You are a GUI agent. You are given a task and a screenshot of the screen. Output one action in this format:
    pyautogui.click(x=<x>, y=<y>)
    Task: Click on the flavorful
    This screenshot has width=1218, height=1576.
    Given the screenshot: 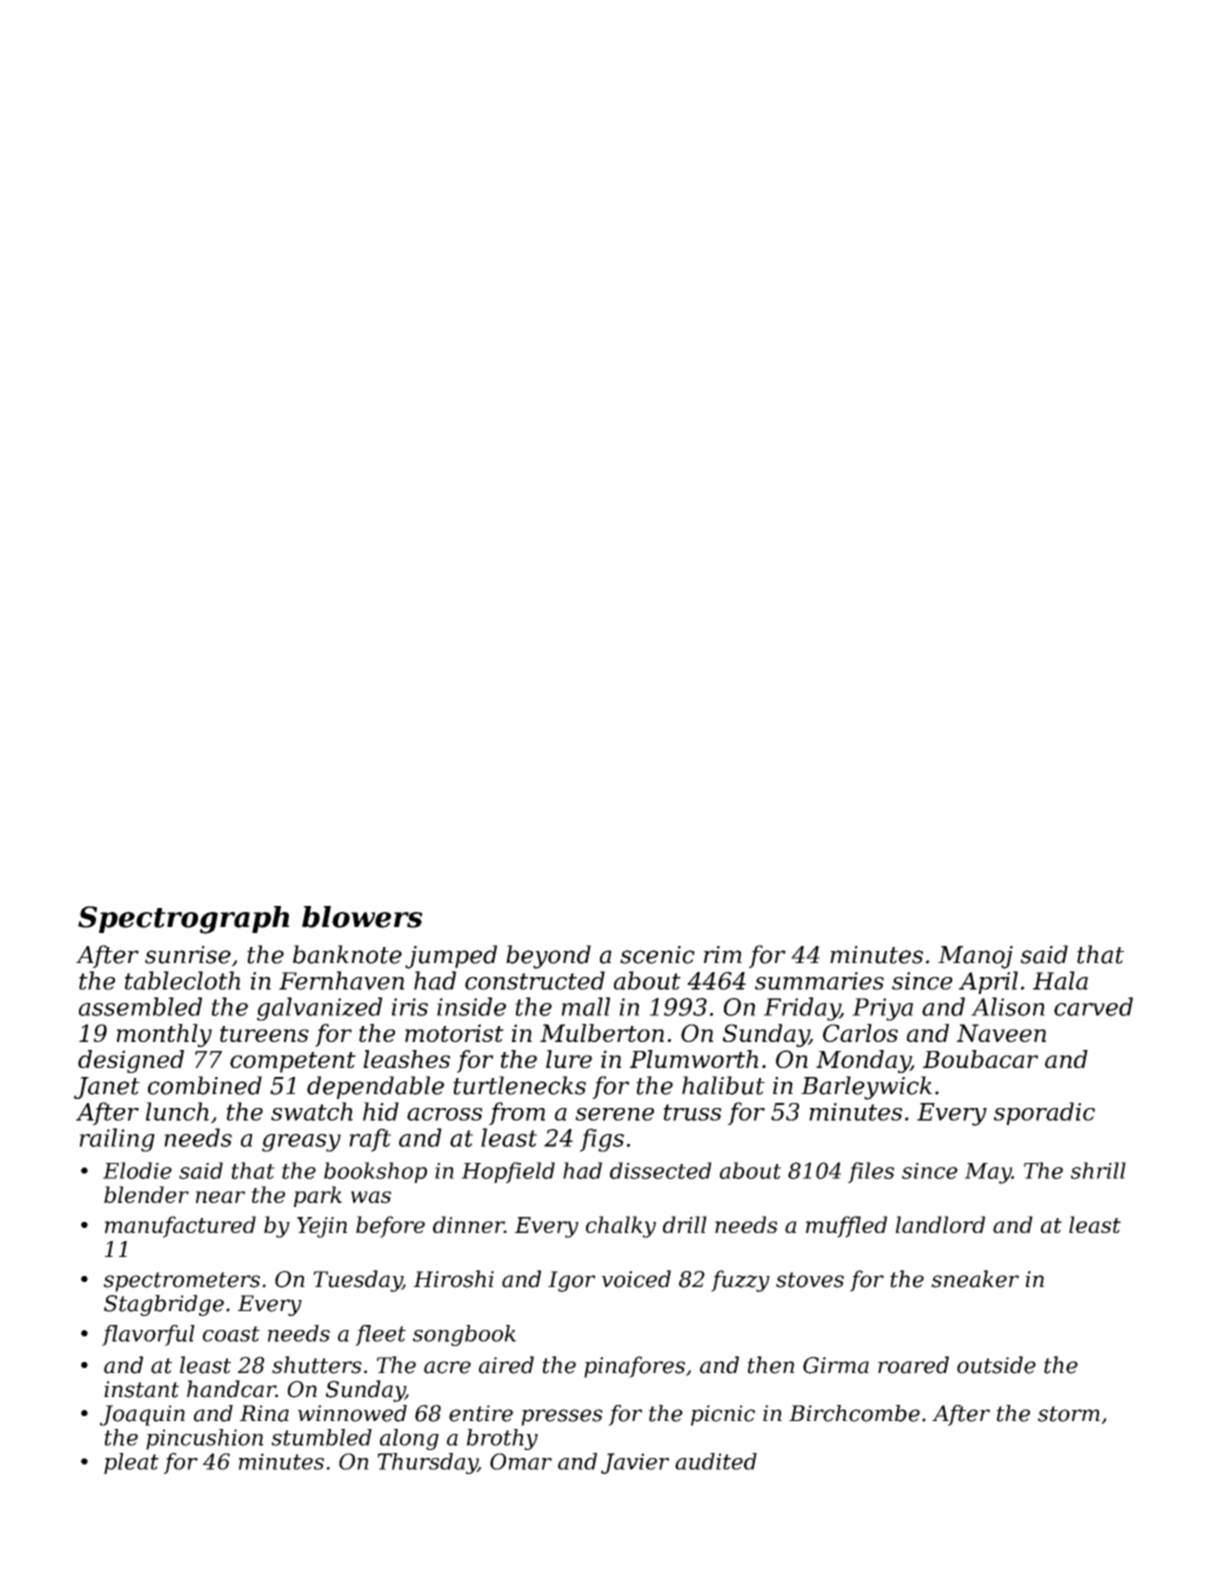 What is the action you would take?
    pyautogui.click(x=148, y=1335)
